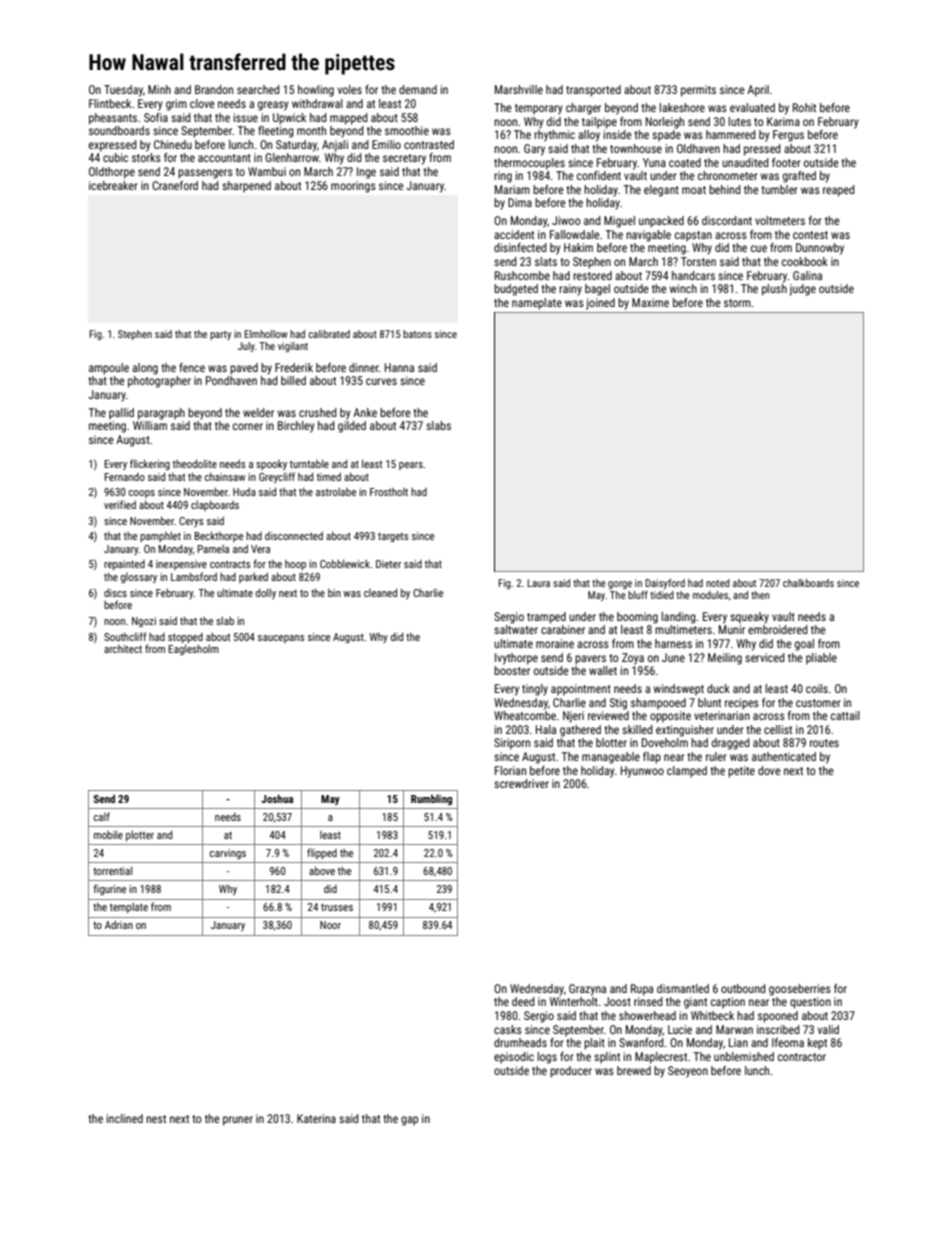 Image resolution: width=952 pixels, height=1233 pixels. Describe the element at coordinates (512, 189) in the document. I see `Mariam` at that location.
